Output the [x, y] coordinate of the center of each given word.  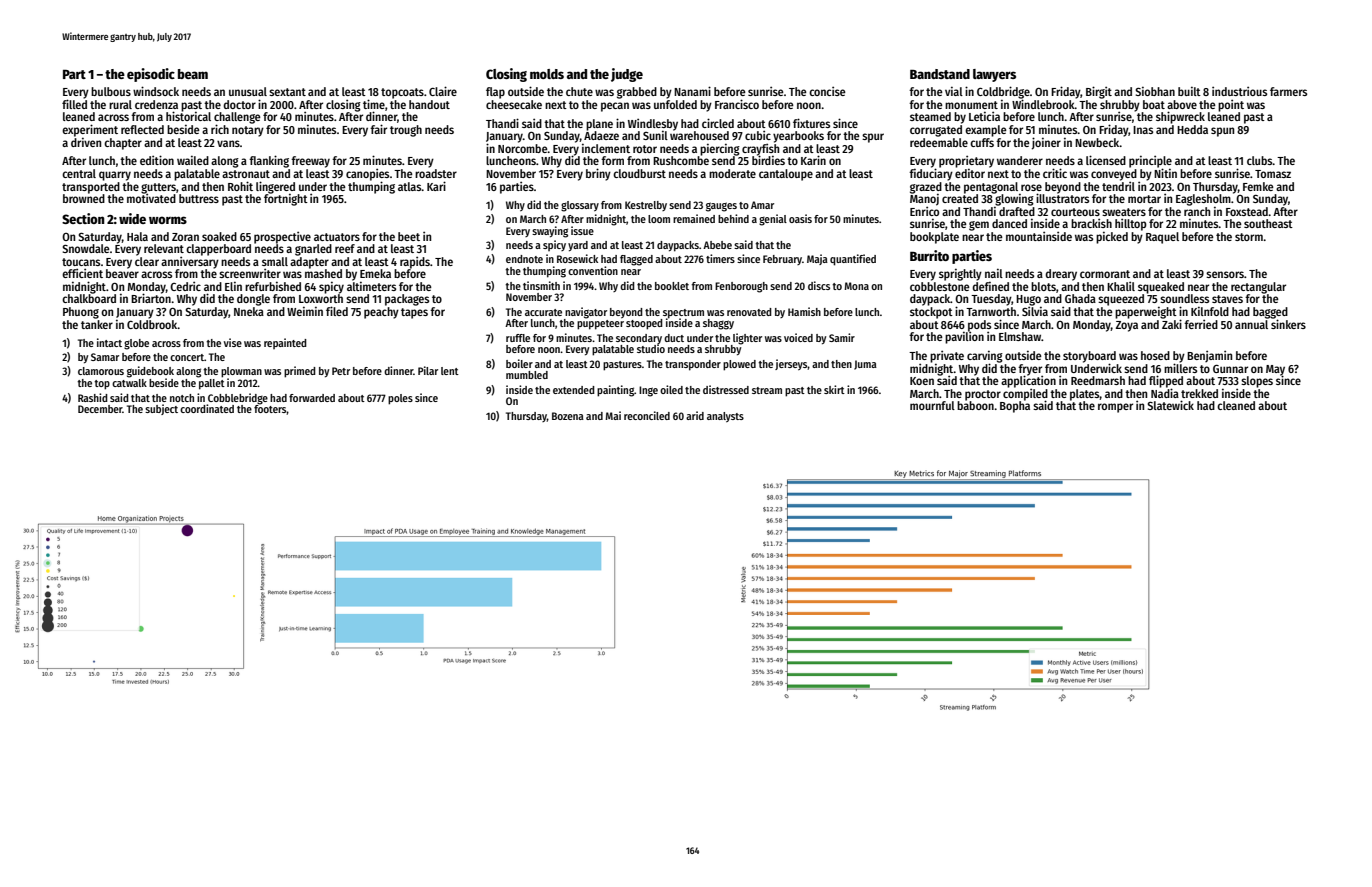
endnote [524, 259]
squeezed [1121, 300]
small [275, 261]
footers [270, 409]
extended [574, 390]
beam [193, 74]
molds [547, 74]
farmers [1288, 91]
